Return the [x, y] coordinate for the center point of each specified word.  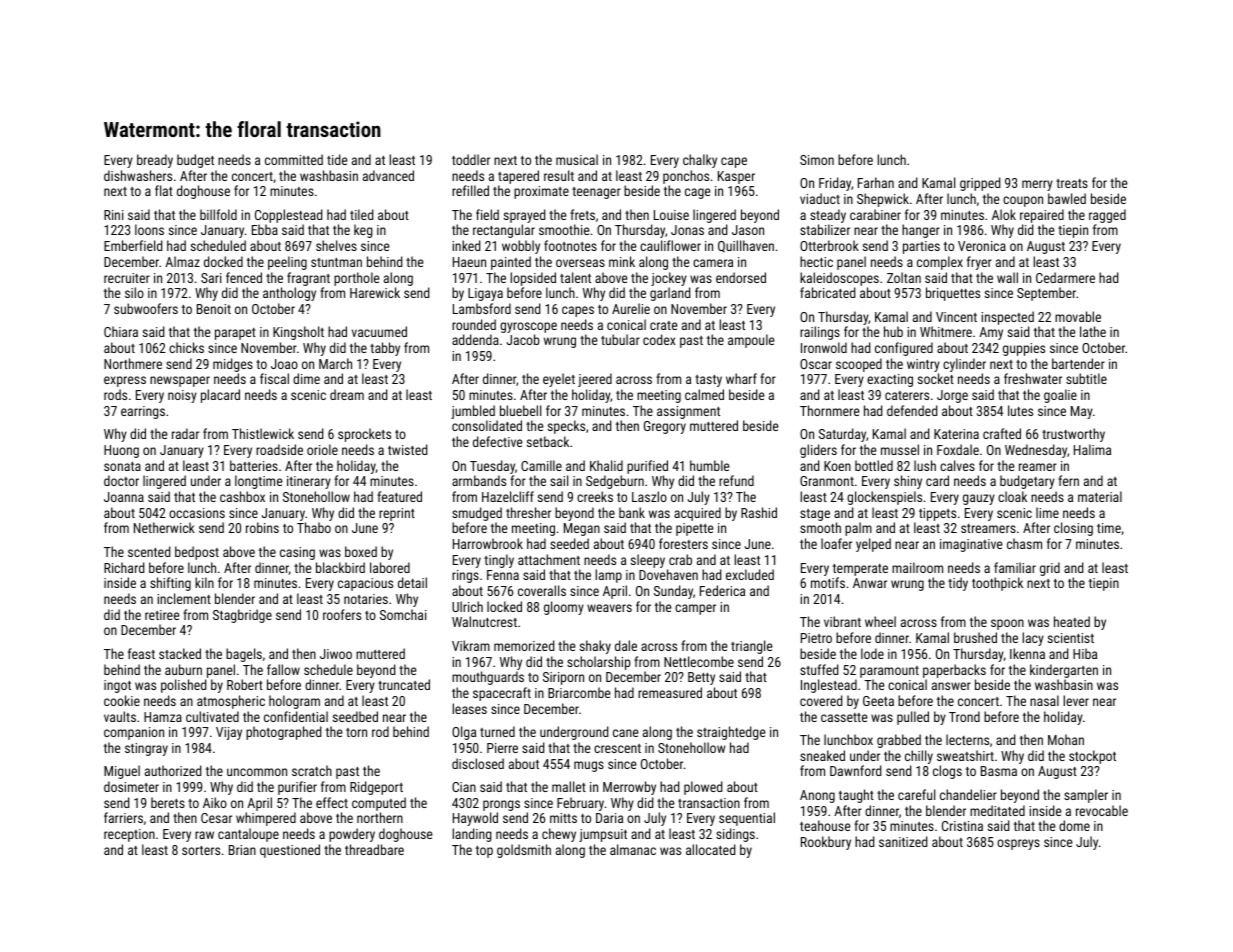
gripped [980, 184]
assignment [688, 412]
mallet [569, 786]
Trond [964, 716]
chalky [700, 161]
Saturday [842, 435]
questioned [290, 851]
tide [337, 159]
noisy [182, 396]
